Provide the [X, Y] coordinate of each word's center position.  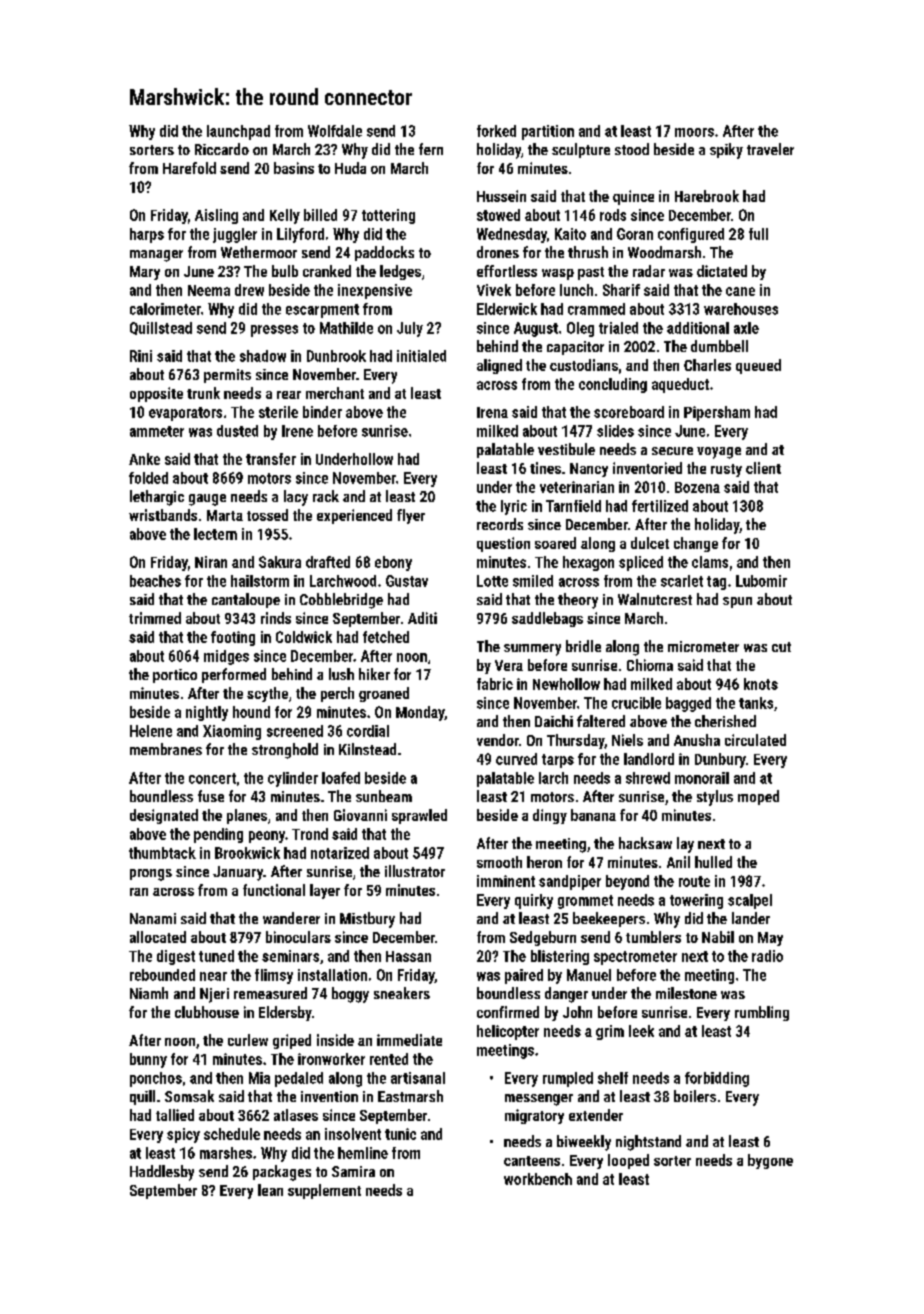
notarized [340, 853]
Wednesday [512, 235]
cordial [368, 731]
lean [270, 1190]
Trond [310, 834]
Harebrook [707, 196]
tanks [756, 703]
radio [767, 956]
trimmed [155, 618]
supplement [324, 1191]
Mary [145, 273]
